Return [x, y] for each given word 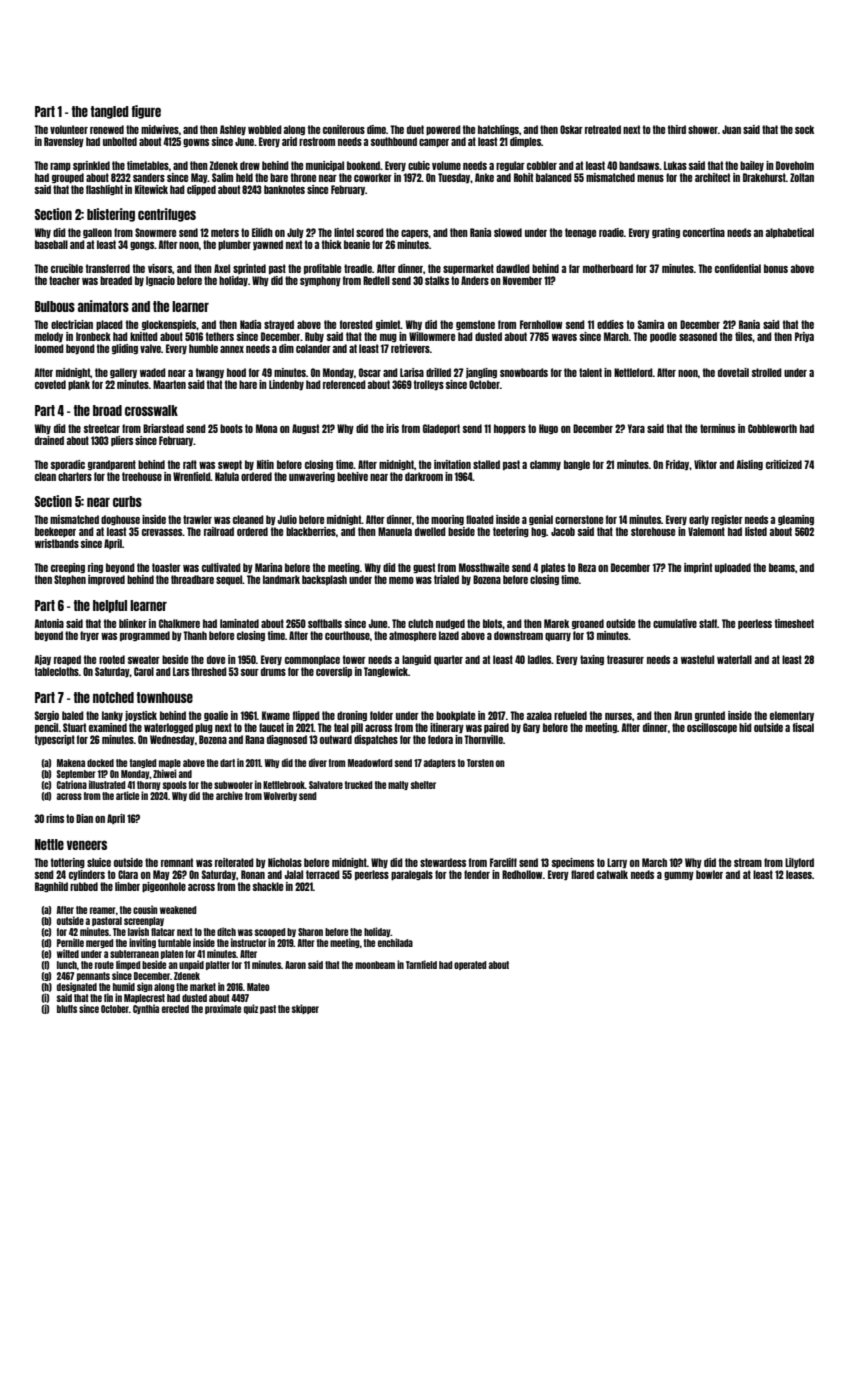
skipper [305, 1009]
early [699, 520]
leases [799, 874]
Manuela [395, 531]
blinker [133, 623]
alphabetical [790, 233]
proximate [223, 1009]
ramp [60, 167]
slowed [508, 232]
